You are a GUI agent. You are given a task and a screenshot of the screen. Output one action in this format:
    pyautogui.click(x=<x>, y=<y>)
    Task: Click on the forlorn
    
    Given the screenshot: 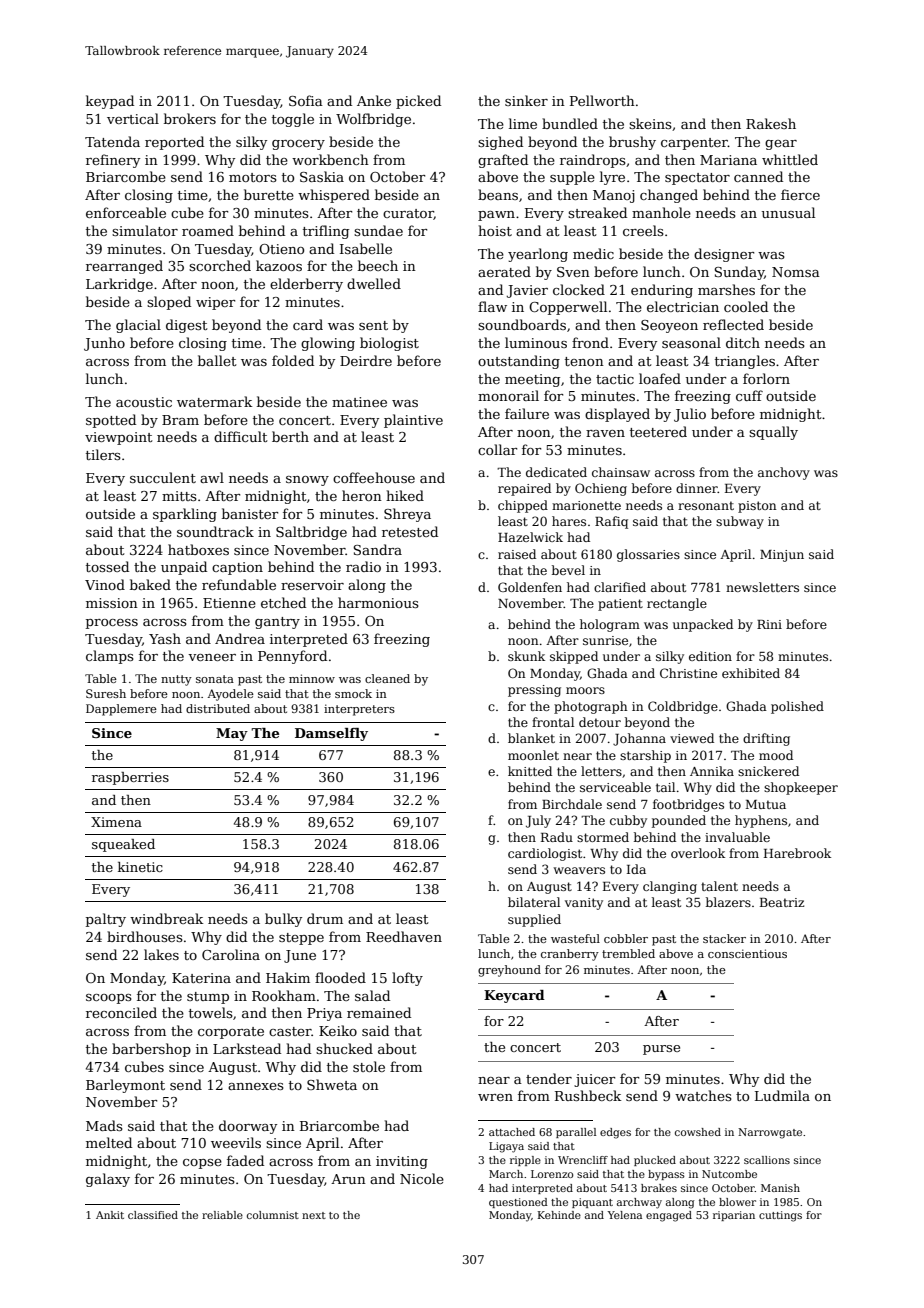 What is the action you would take?
    pyautogui.click(x=766, y=378)
